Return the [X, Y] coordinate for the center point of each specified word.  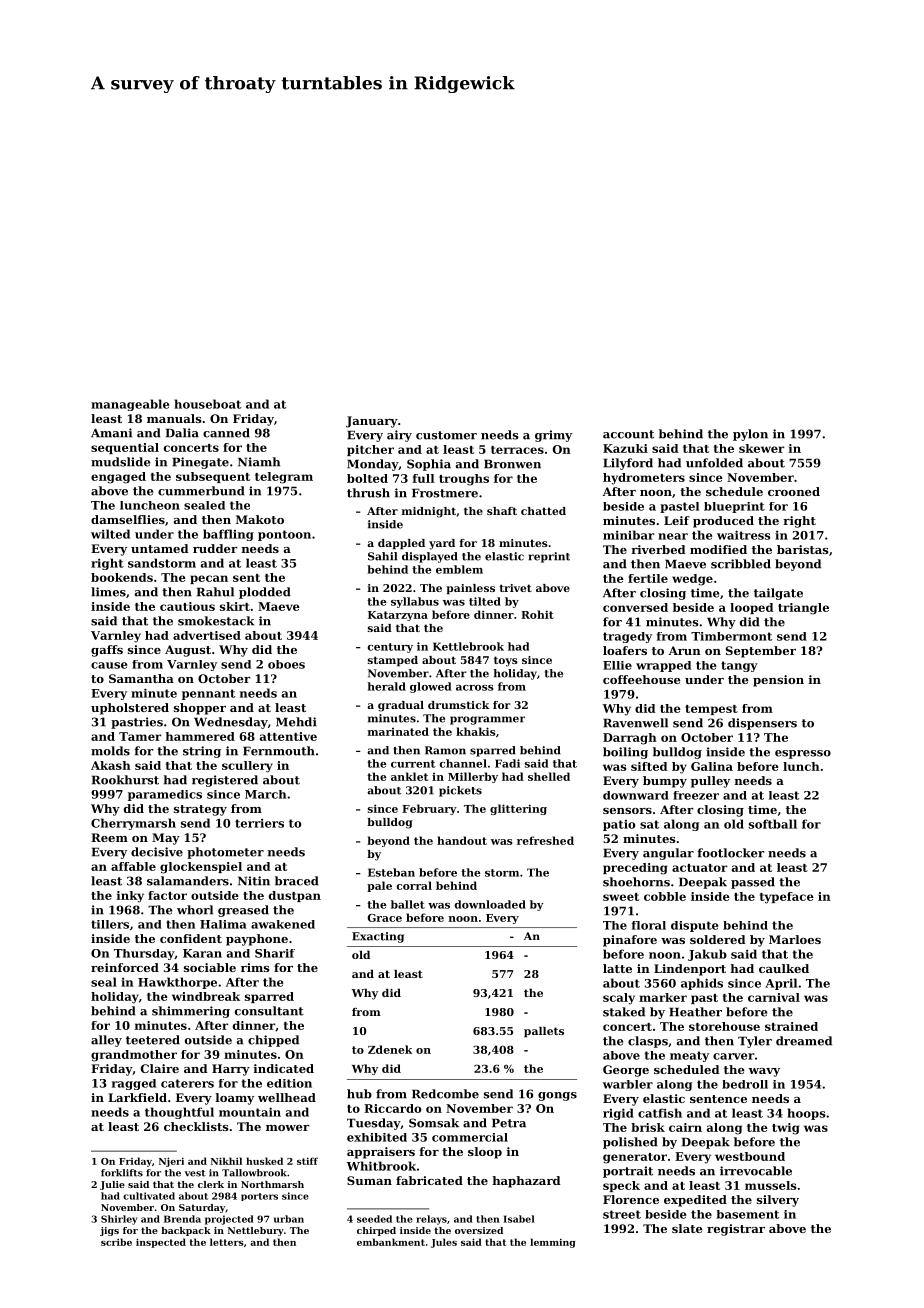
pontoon [284, 535]
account [628, 434]
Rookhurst [125, 780]
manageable [130, 405]
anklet [409, 776]
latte [617, 968]
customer [446, 435]
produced [723, 522]
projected [229, 1220]
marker [663, 997]
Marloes [795, 939]
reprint [549, 557]
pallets [544, 1032]
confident [191, 938]
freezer [696, 795]
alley [106, 1041]
